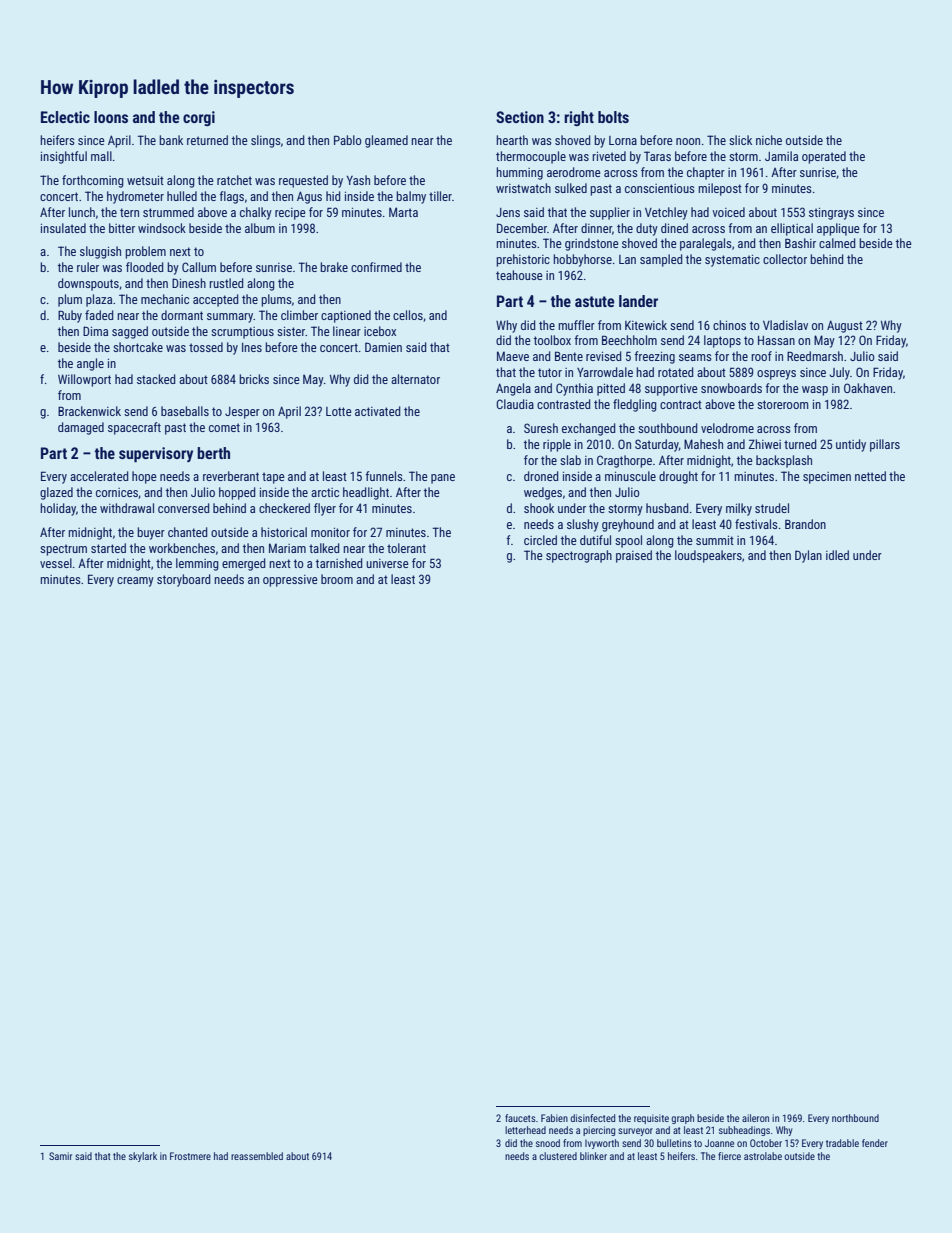  What do you see at coordinates (387, 563) in the screenshot?
I see `universe` at bounding box center [387, 563].
